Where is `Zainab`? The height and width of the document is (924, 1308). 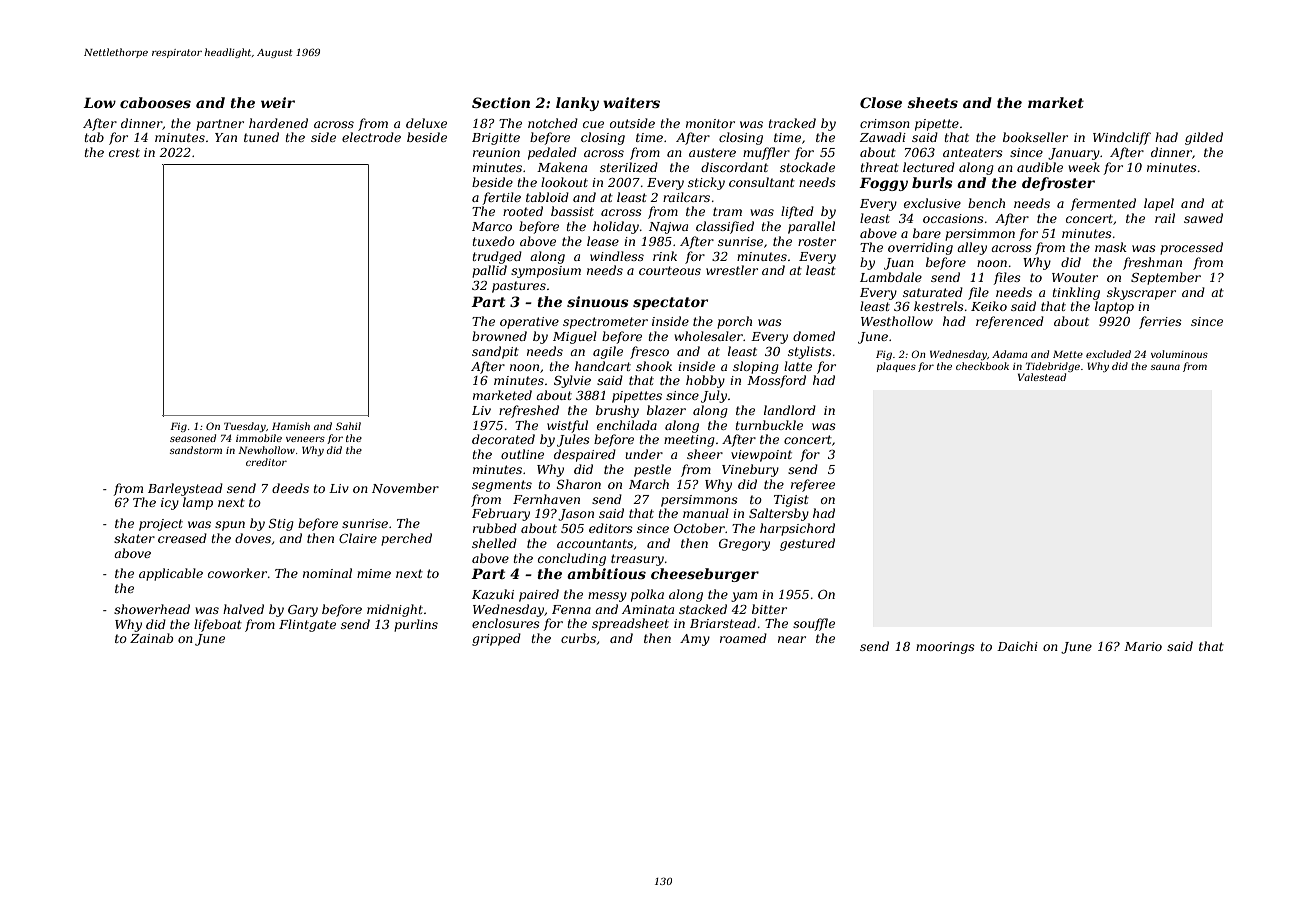
Zainab is located at coordinates (151, 638).
